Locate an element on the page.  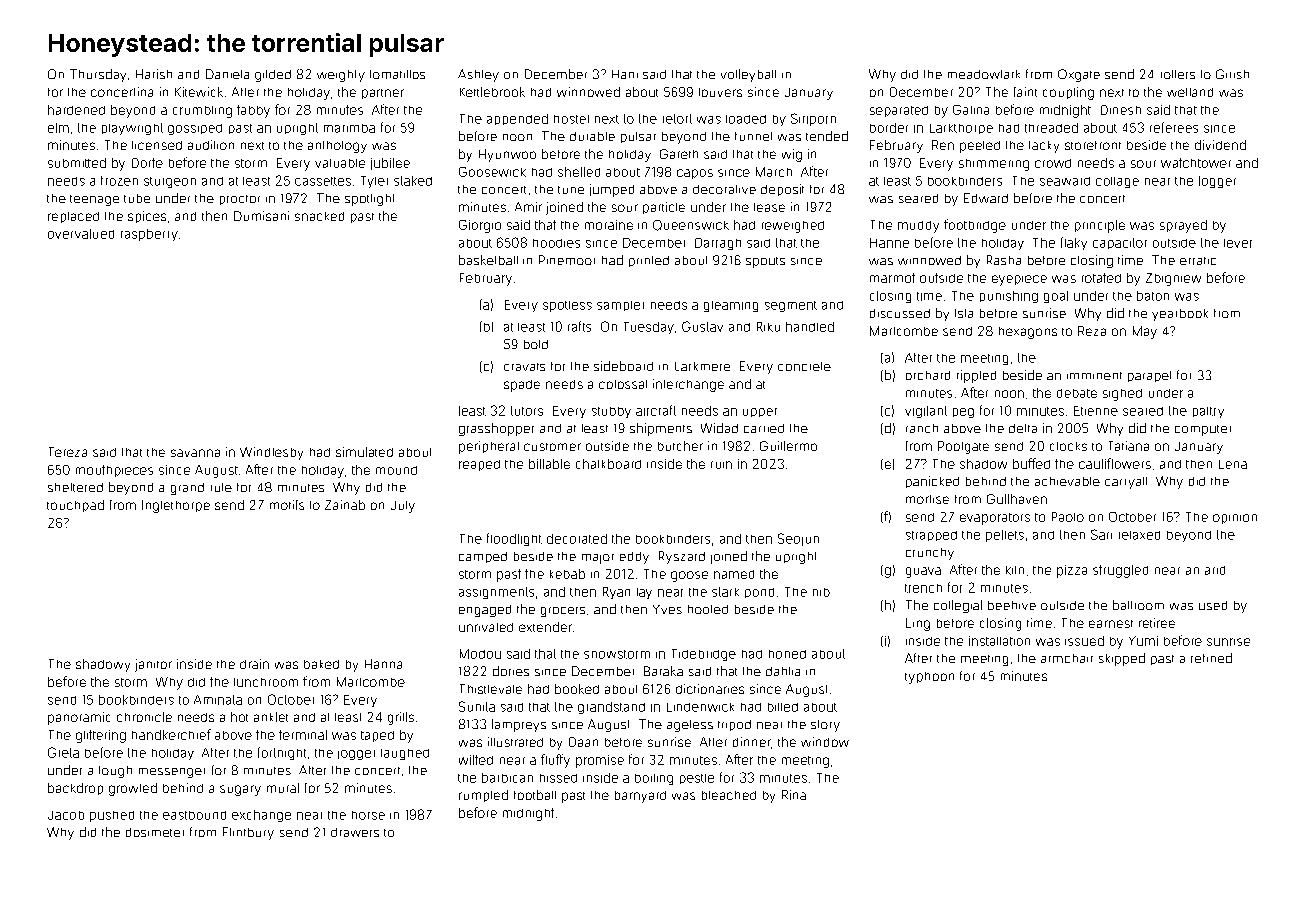
sprayed is located at coordinates (1183, 226).
